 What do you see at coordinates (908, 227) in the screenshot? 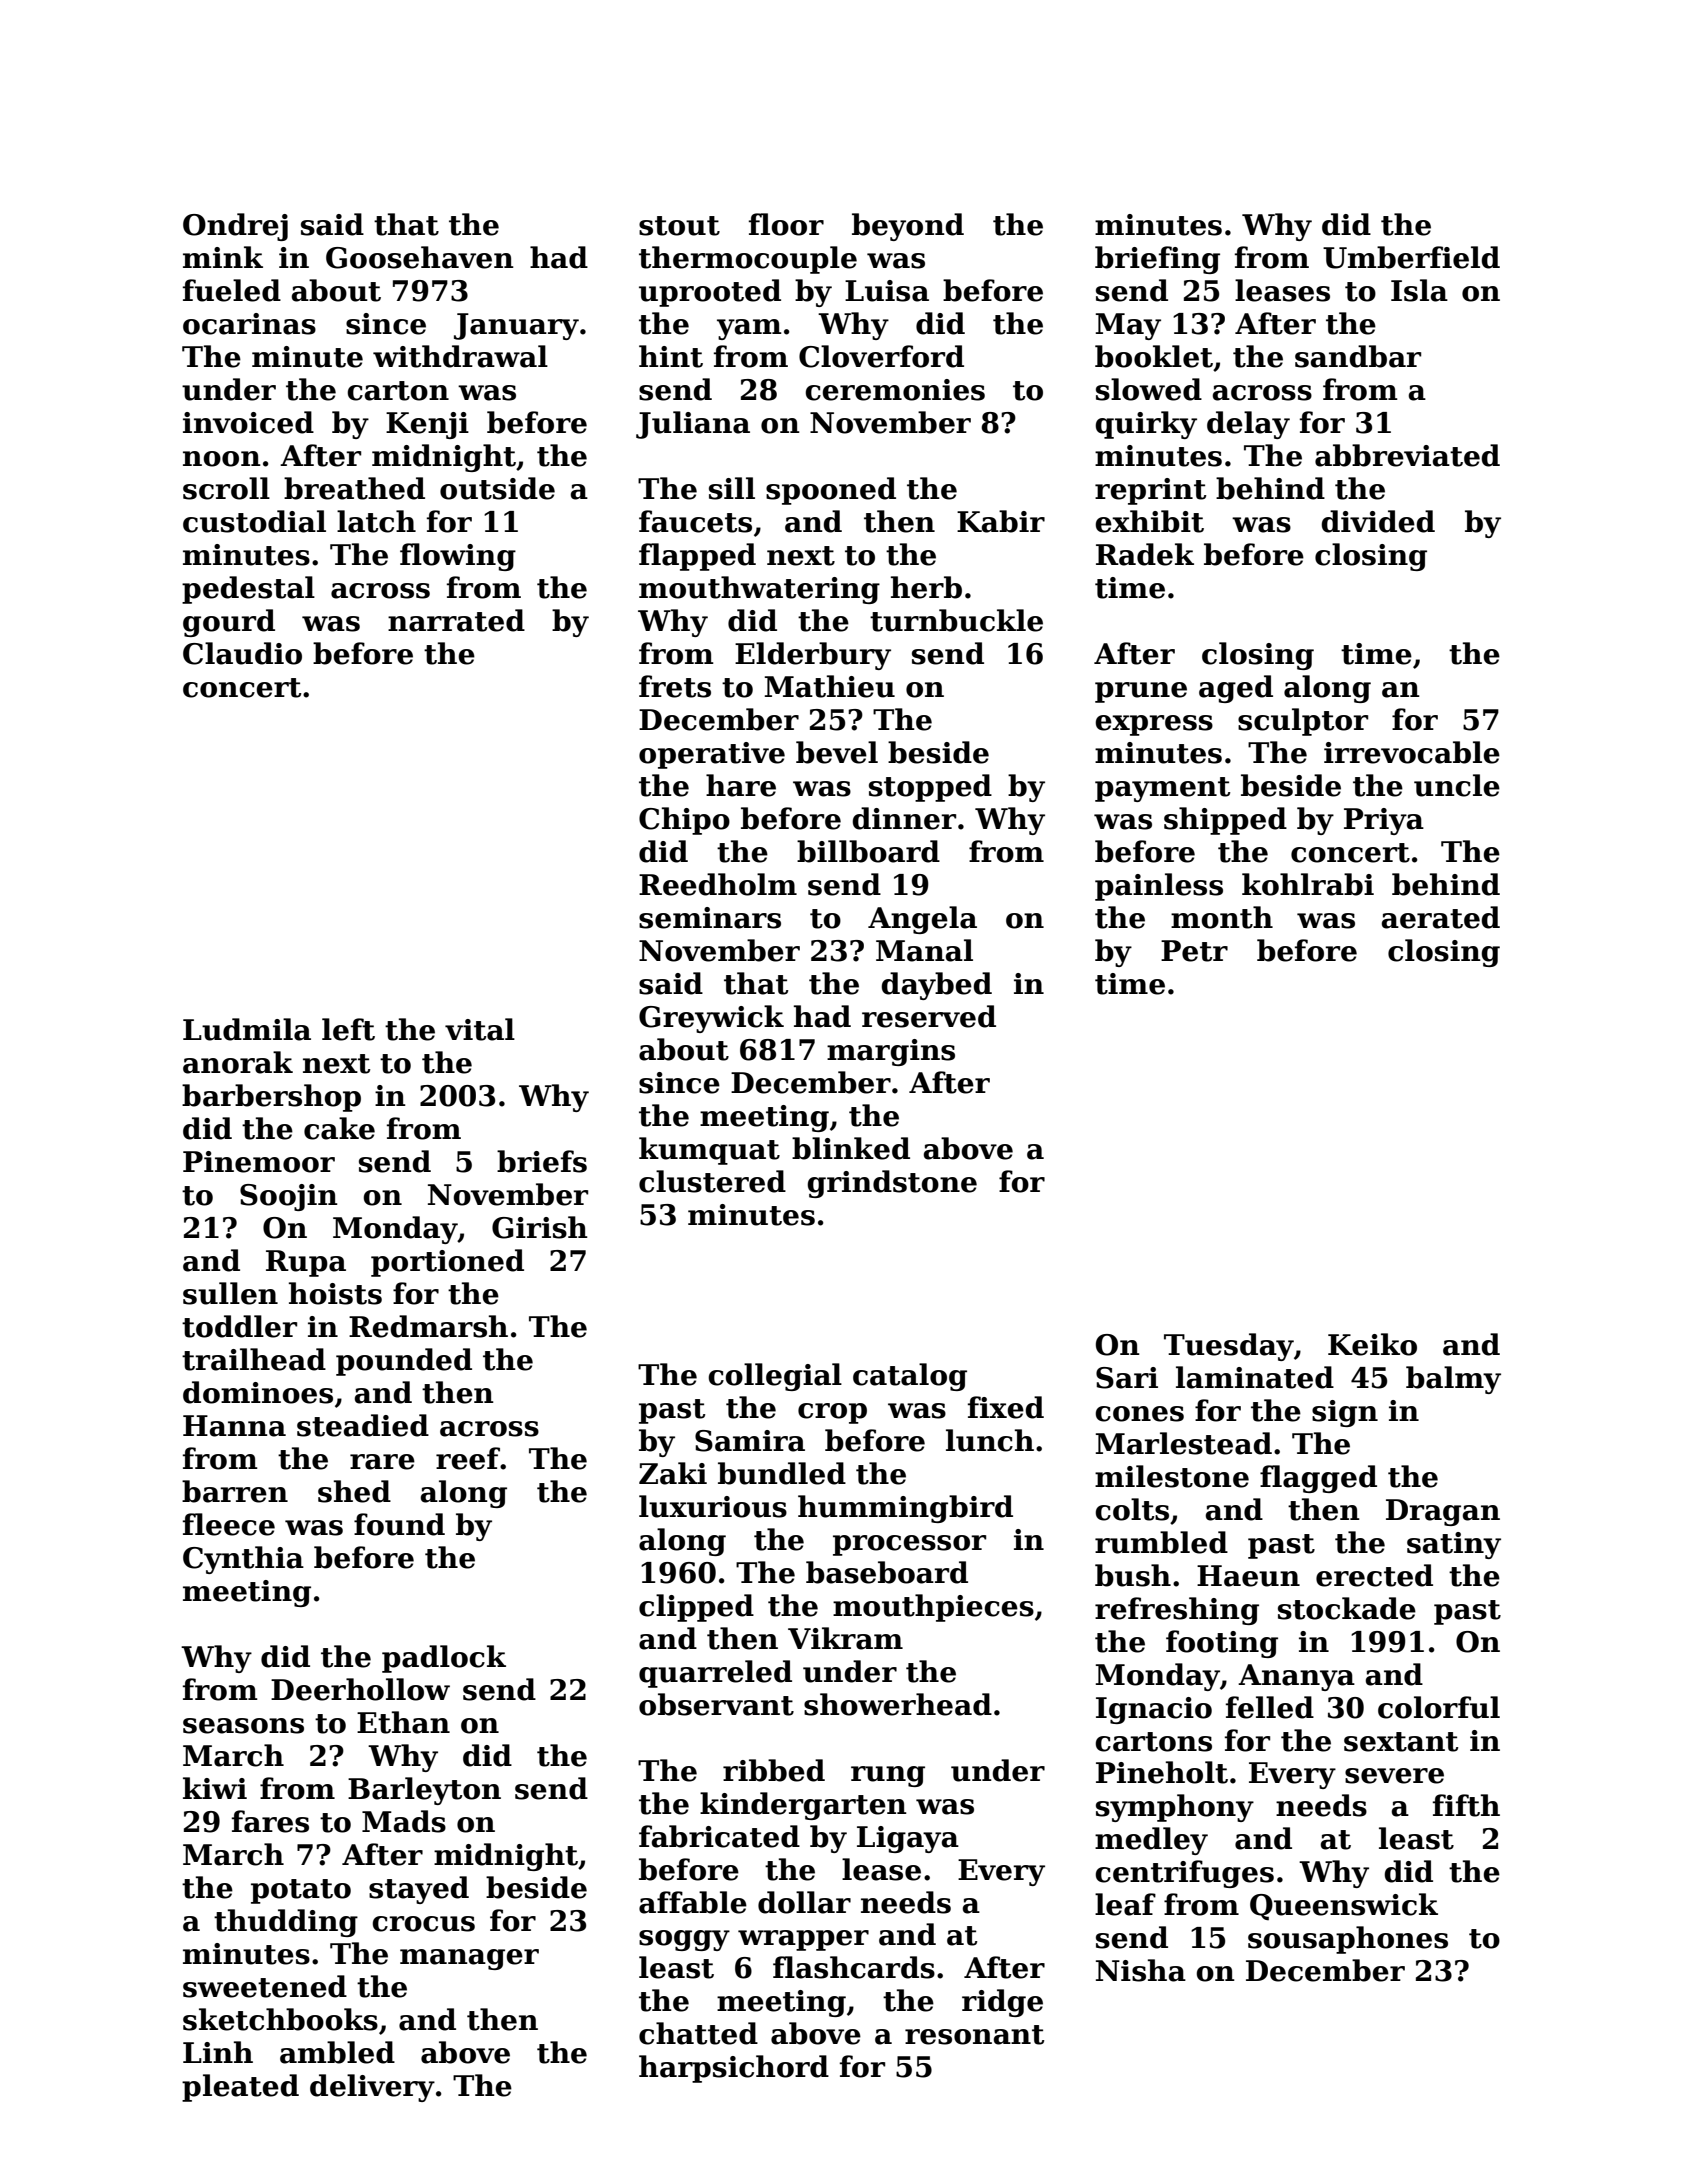
I see `beyond` at bounding box center [908, 227].
